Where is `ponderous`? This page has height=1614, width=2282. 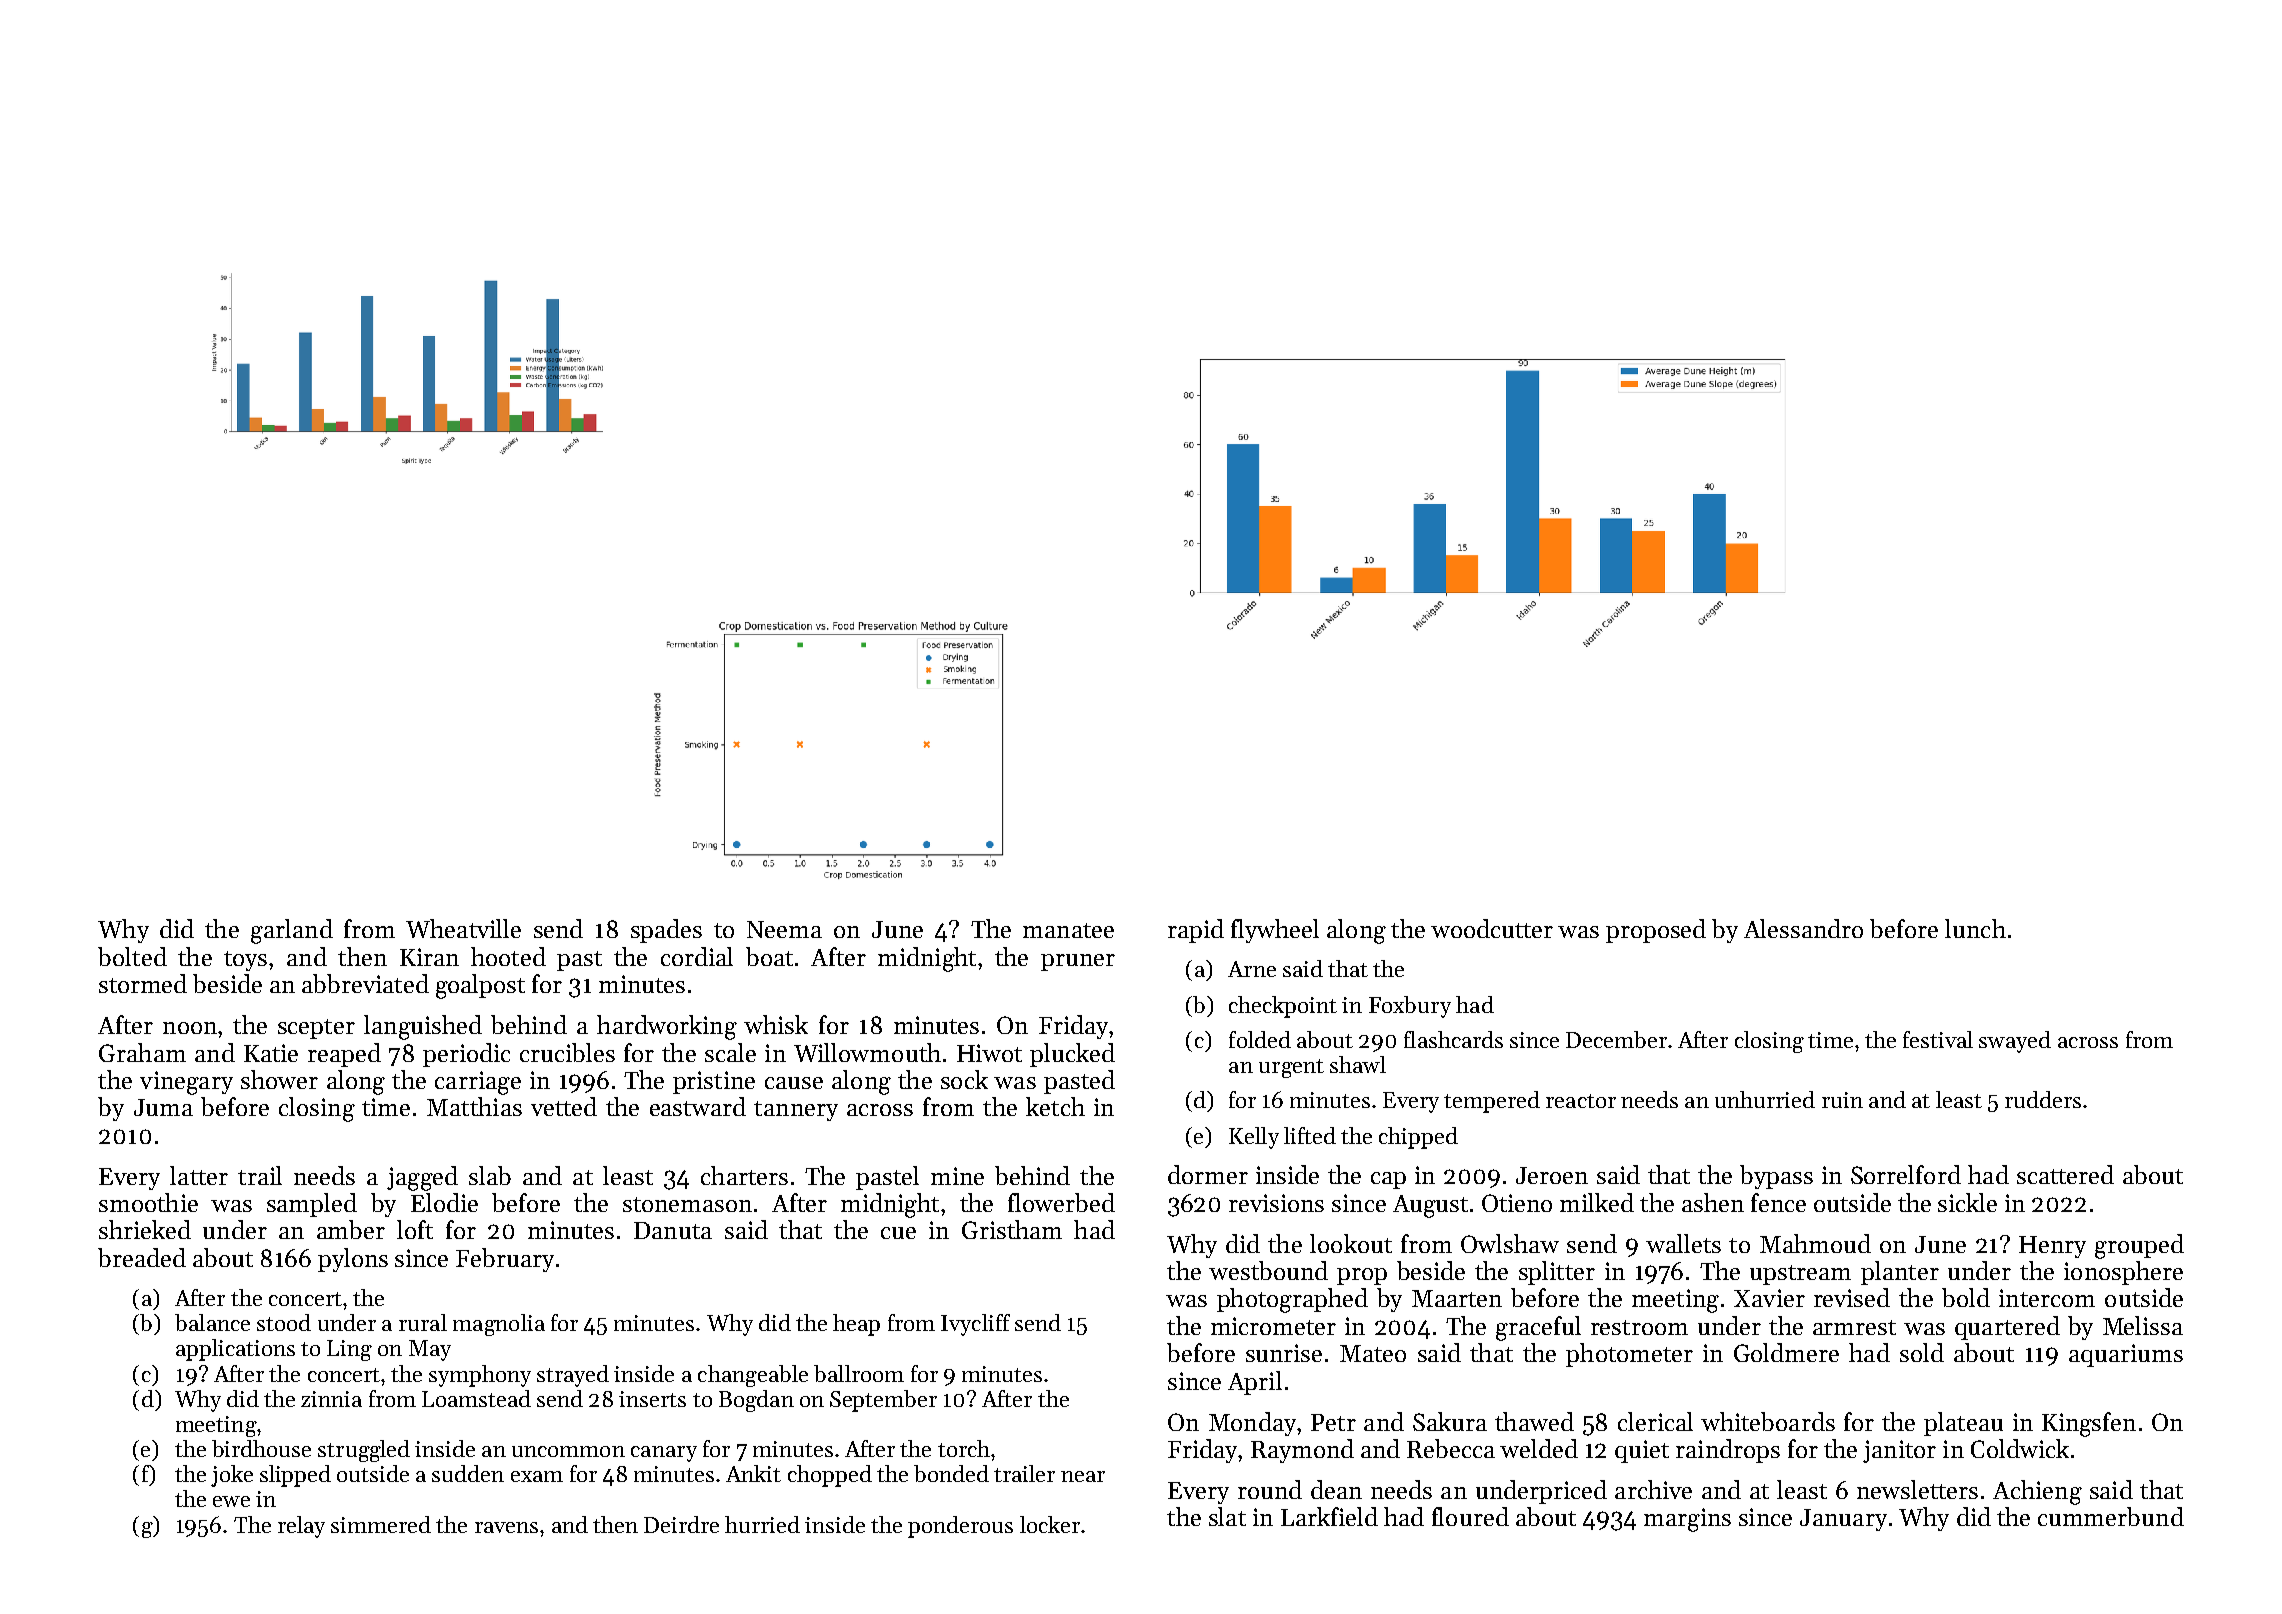 ponderous is located at coordinates (960, 1527).
